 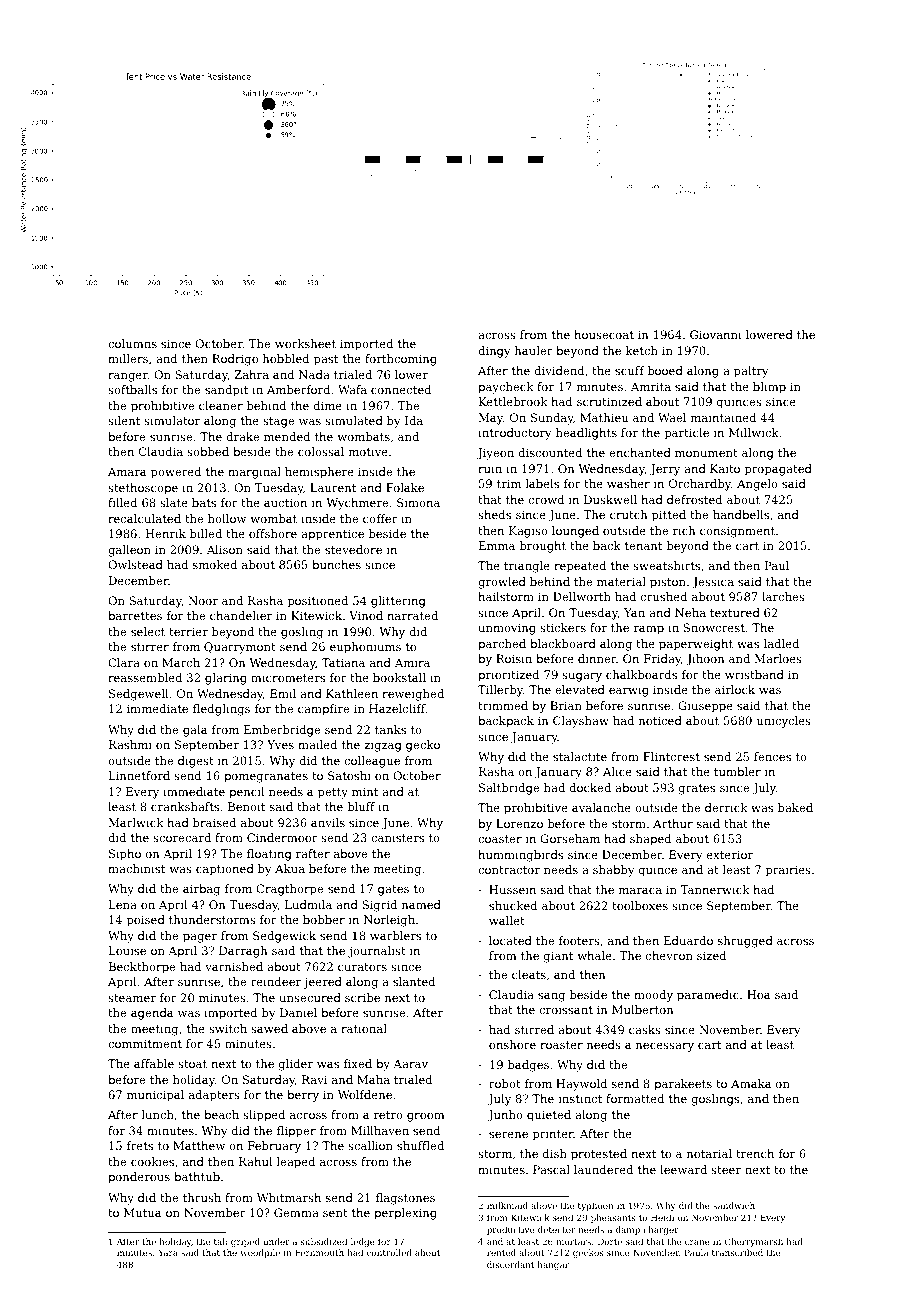 I want to click on parched, so click(x=502, y=645).
